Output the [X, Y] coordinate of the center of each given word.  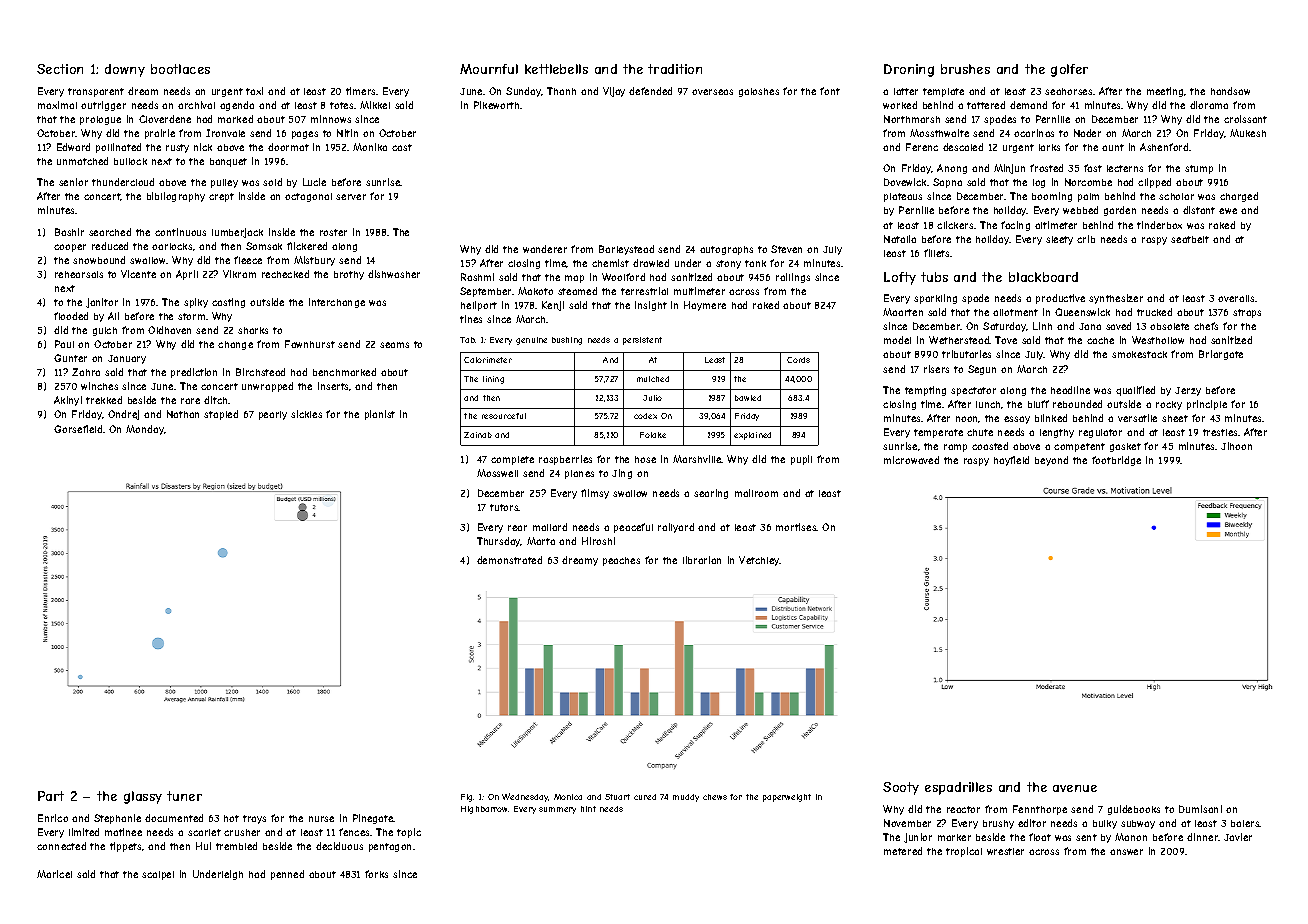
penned [287, 875]
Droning [909, 70]
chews [715, 797]
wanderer [545, 249]
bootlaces [180, 69]
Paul [64, 344]
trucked [1154, 312]
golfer [1069, 70]
